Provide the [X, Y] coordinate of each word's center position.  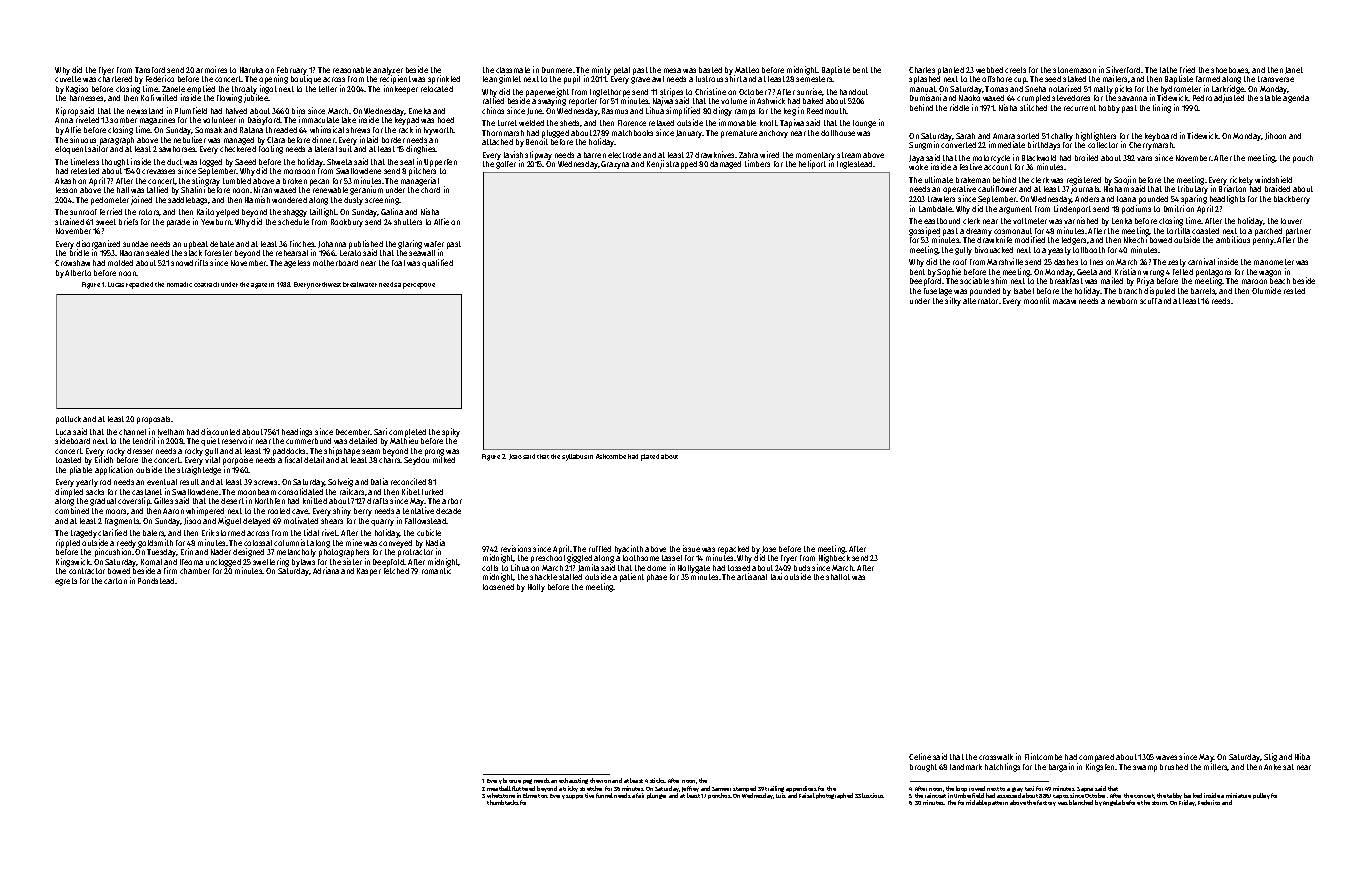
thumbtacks [503, 802]
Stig [1270, 757]
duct [174, 162]
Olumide [1266, 290]
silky [953, 301]
